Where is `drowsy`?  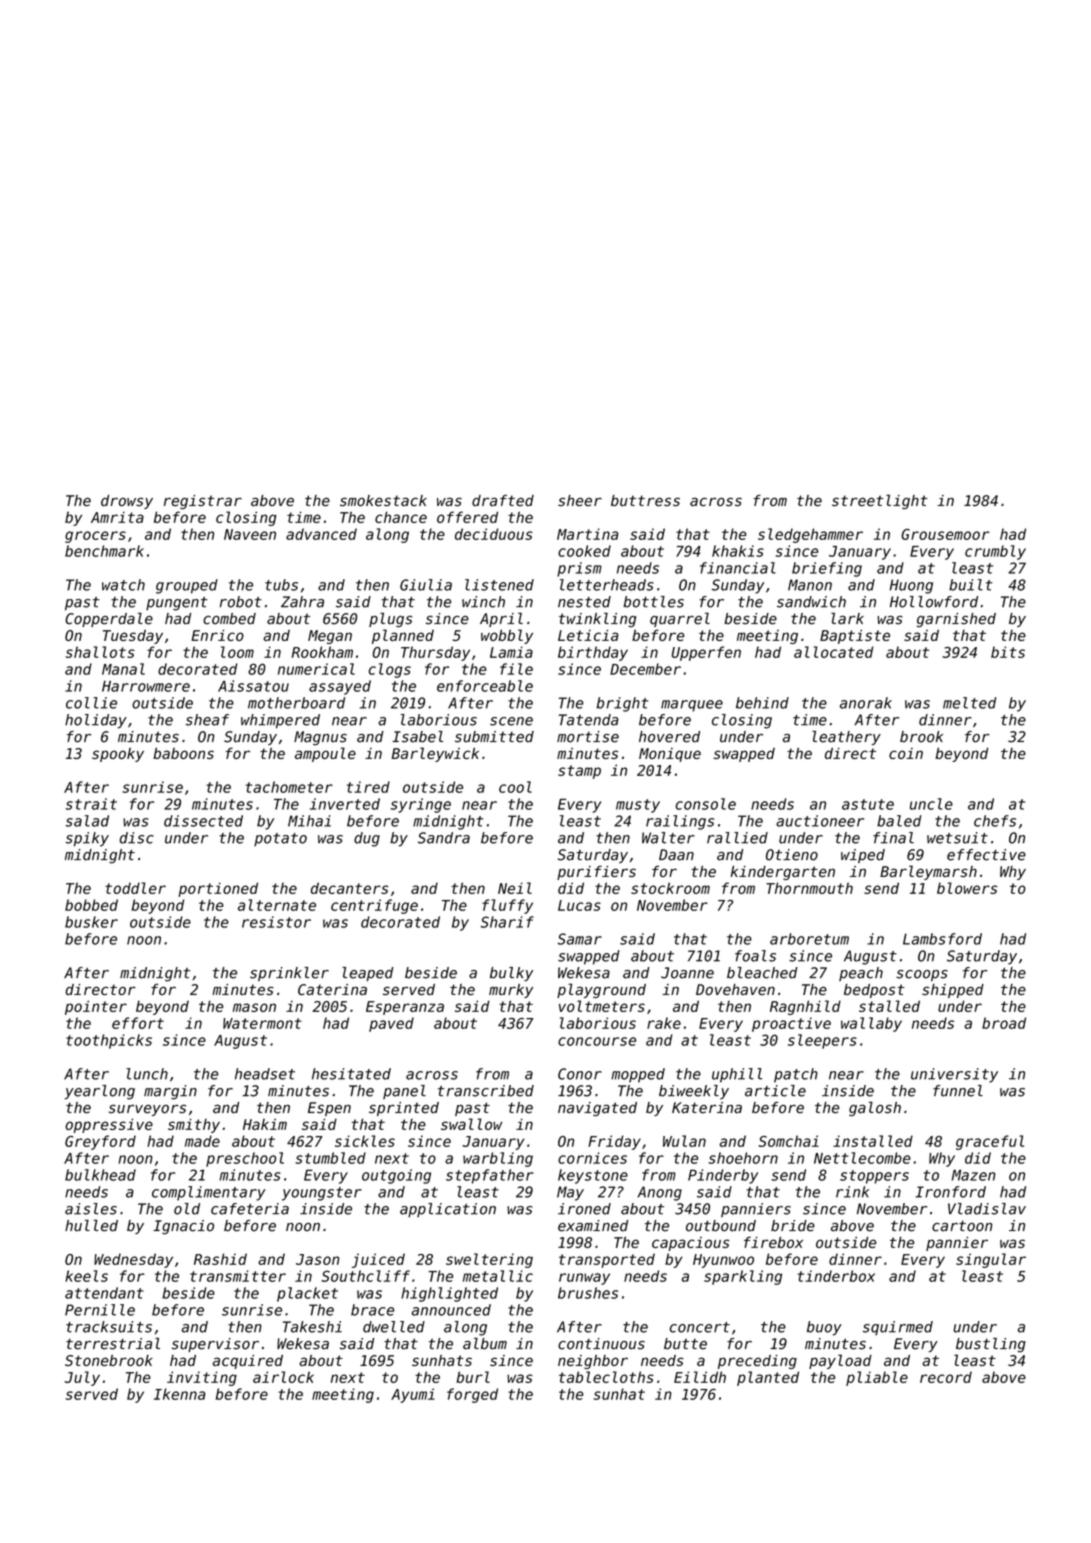 drowsy is located at coordinates (127, 502).
